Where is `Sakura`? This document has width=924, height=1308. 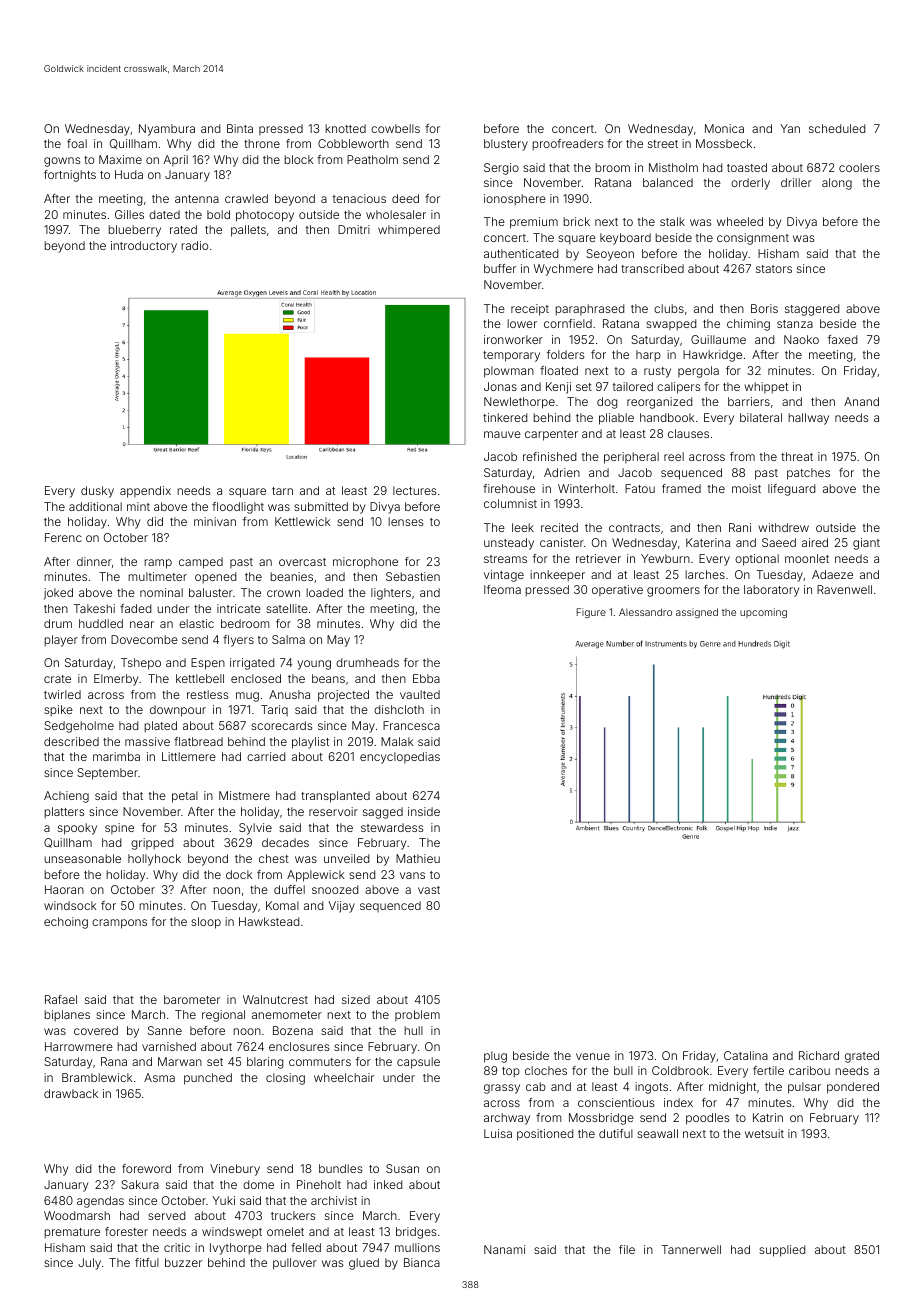
Sakura is located at coordinates (140, 1184).
